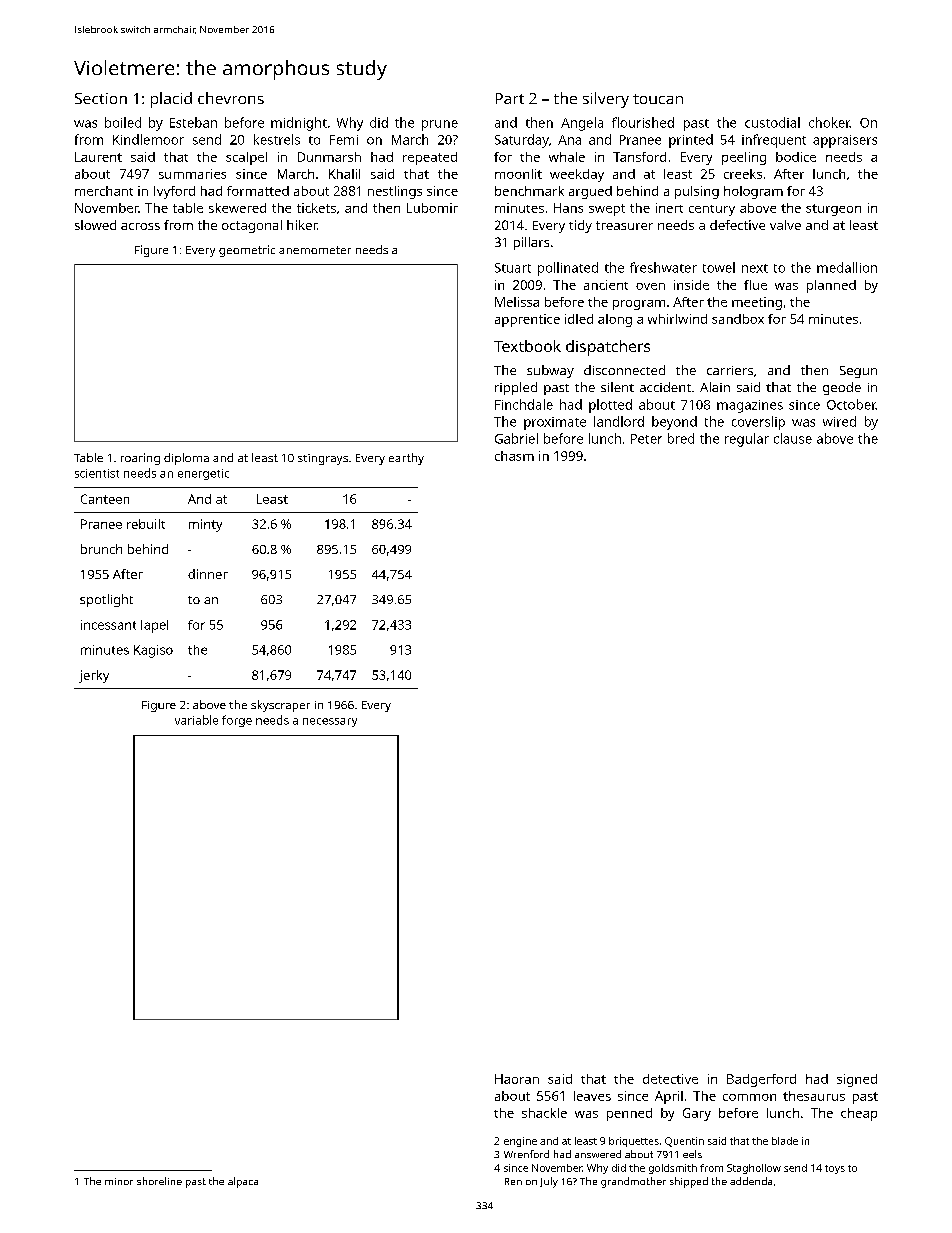  What do you see at coordinates (857, 1080) in the screenshot?
I see `signed` at bounding box center [857, 1080].
